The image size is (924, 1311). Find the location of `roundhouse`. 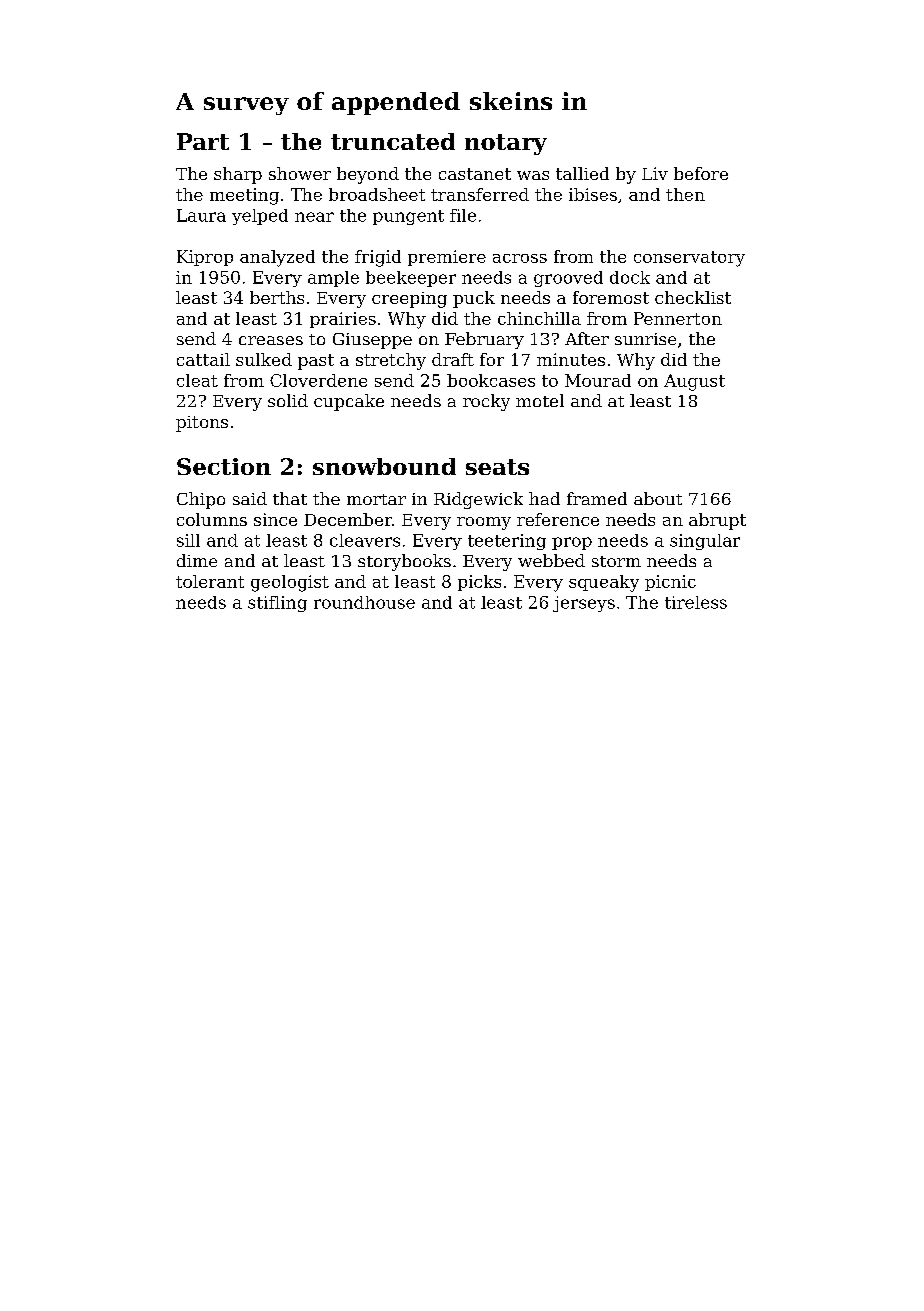

roundhouse is located at coordinates (364, 602).
